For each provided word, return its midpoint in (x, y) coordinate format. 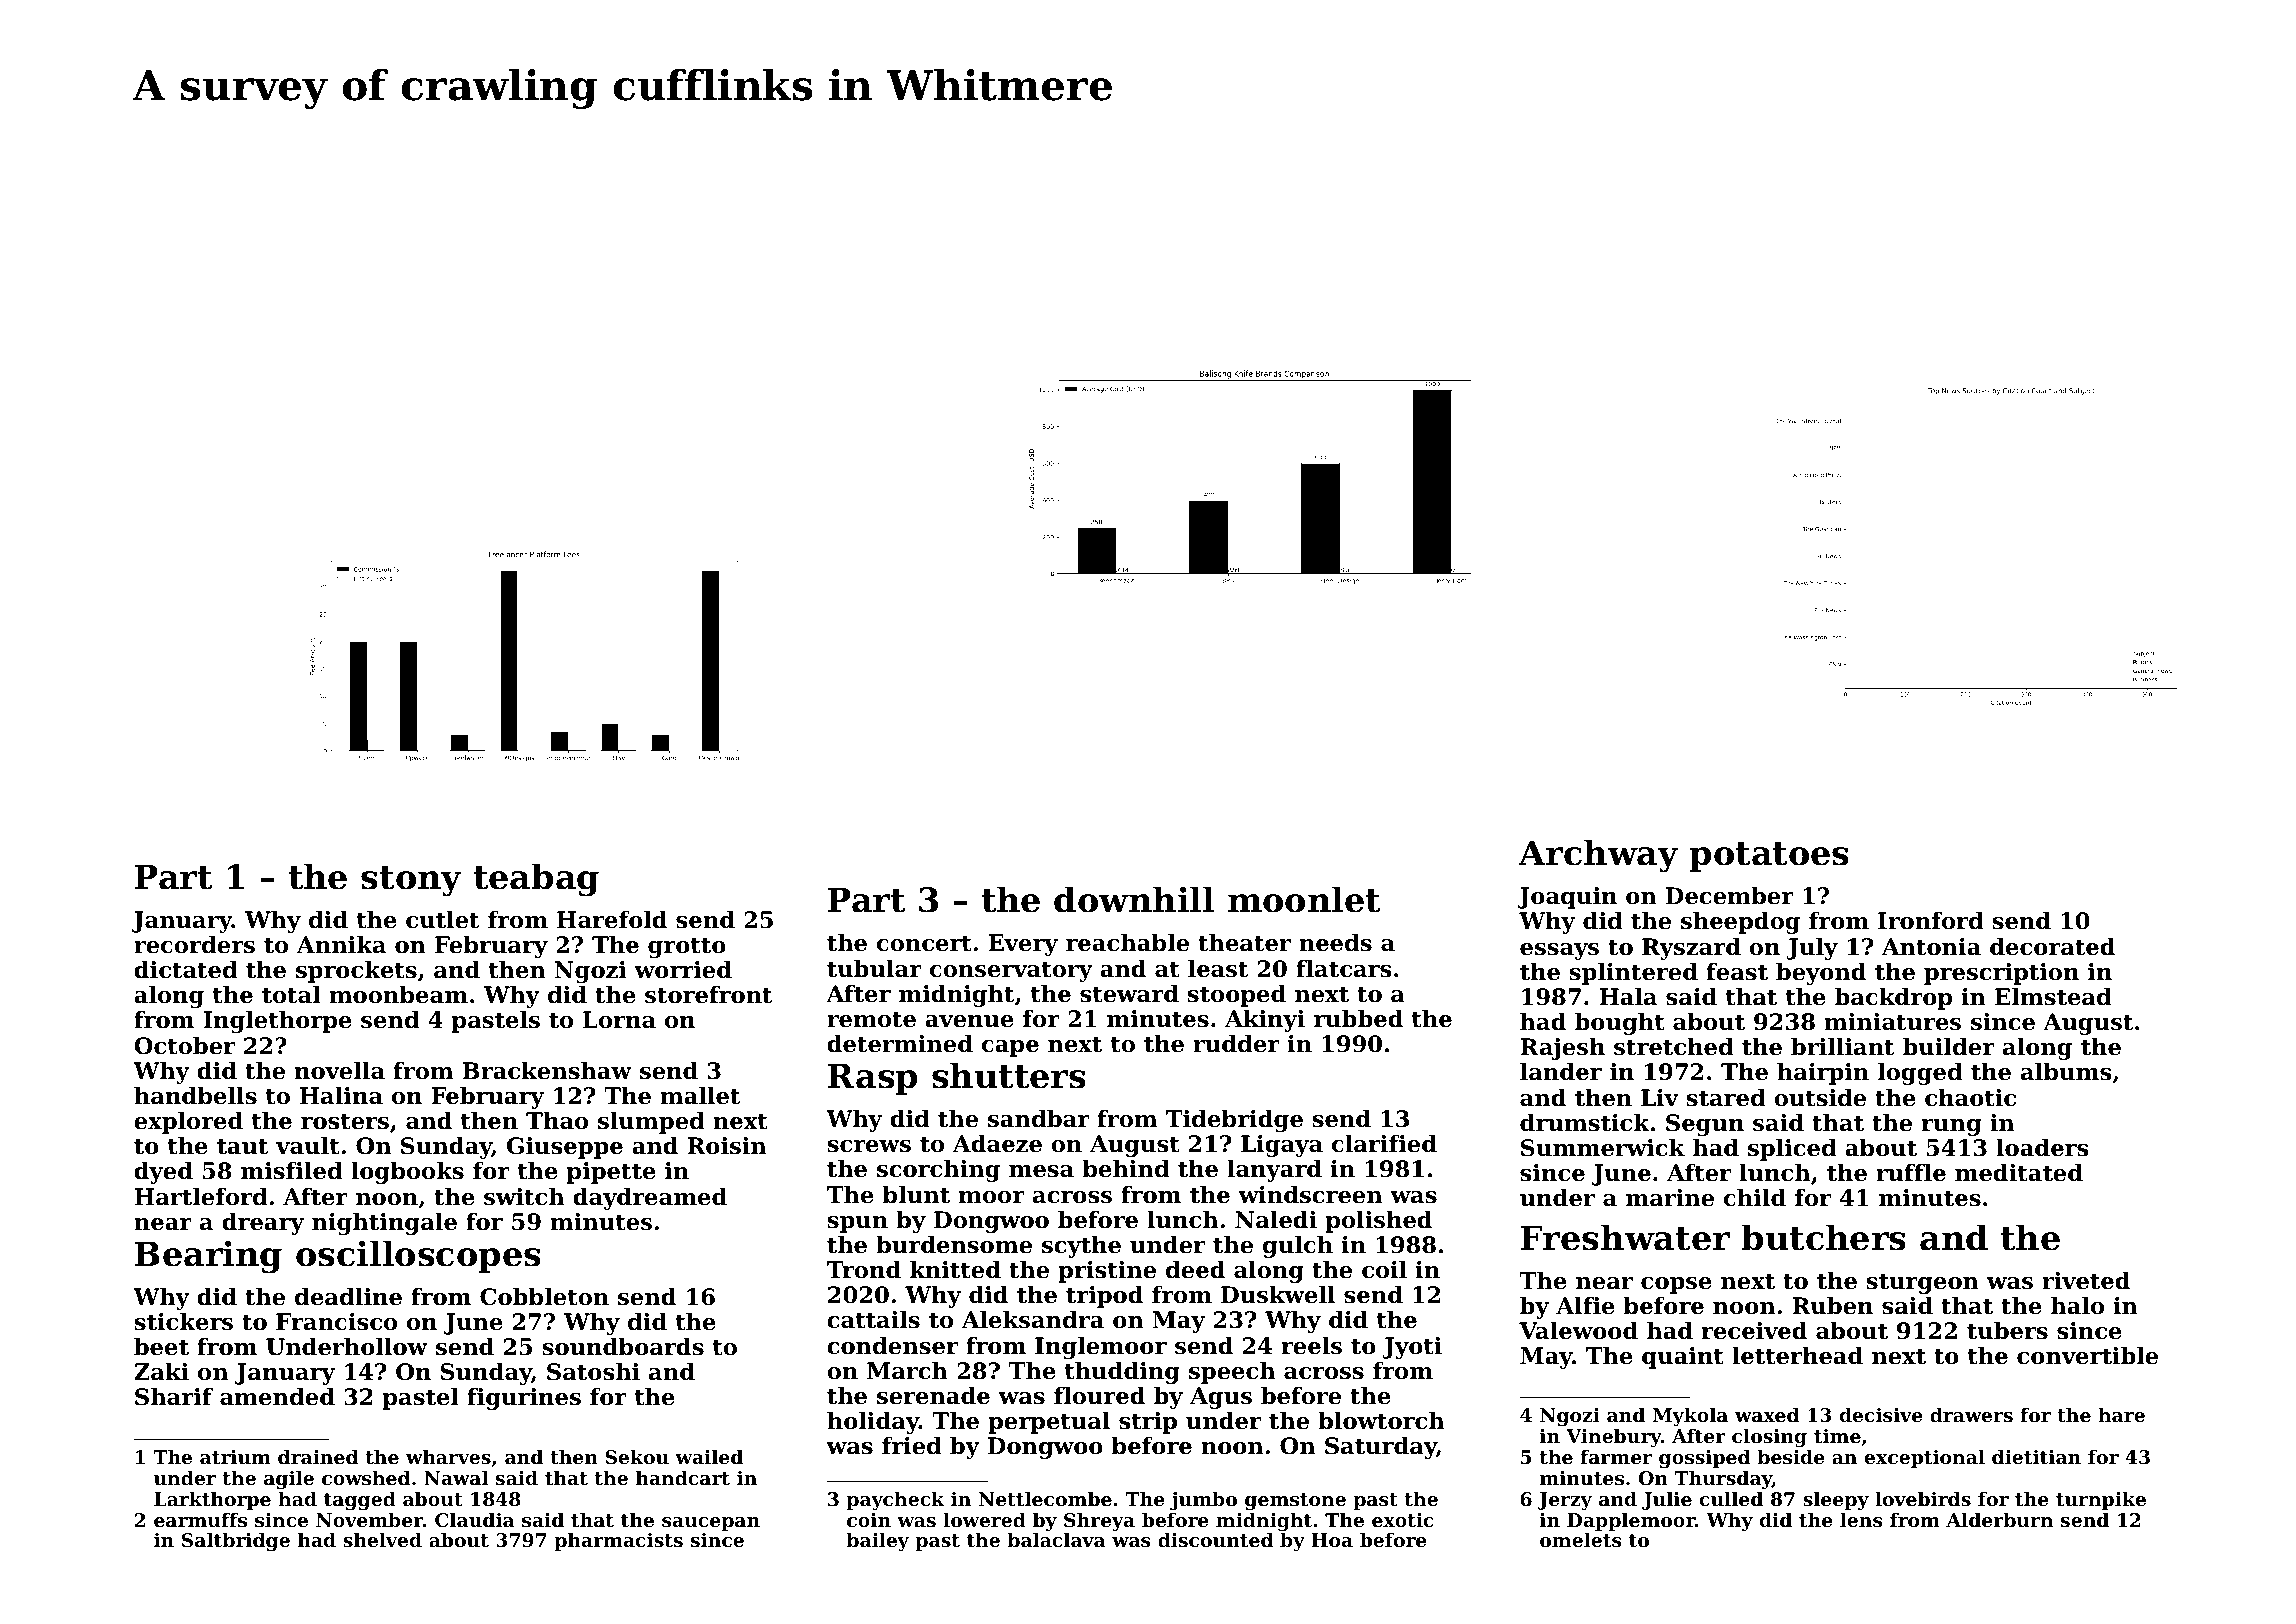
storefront (709, 995)
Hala (1628, 997)
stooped (1236, 996)
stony (411, 881)
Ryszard (1691, 949)
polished (1379, 1222)
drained (318, 1456)
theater (1244, 943)
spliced (1792, 1150)
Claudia (475, 1519)
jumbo (1203, 1500)
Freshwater (1625, 1237)
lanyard (1274, 1171)
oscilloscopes (418, 1256)
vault (308, 1146)
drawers (1971, 1414)
